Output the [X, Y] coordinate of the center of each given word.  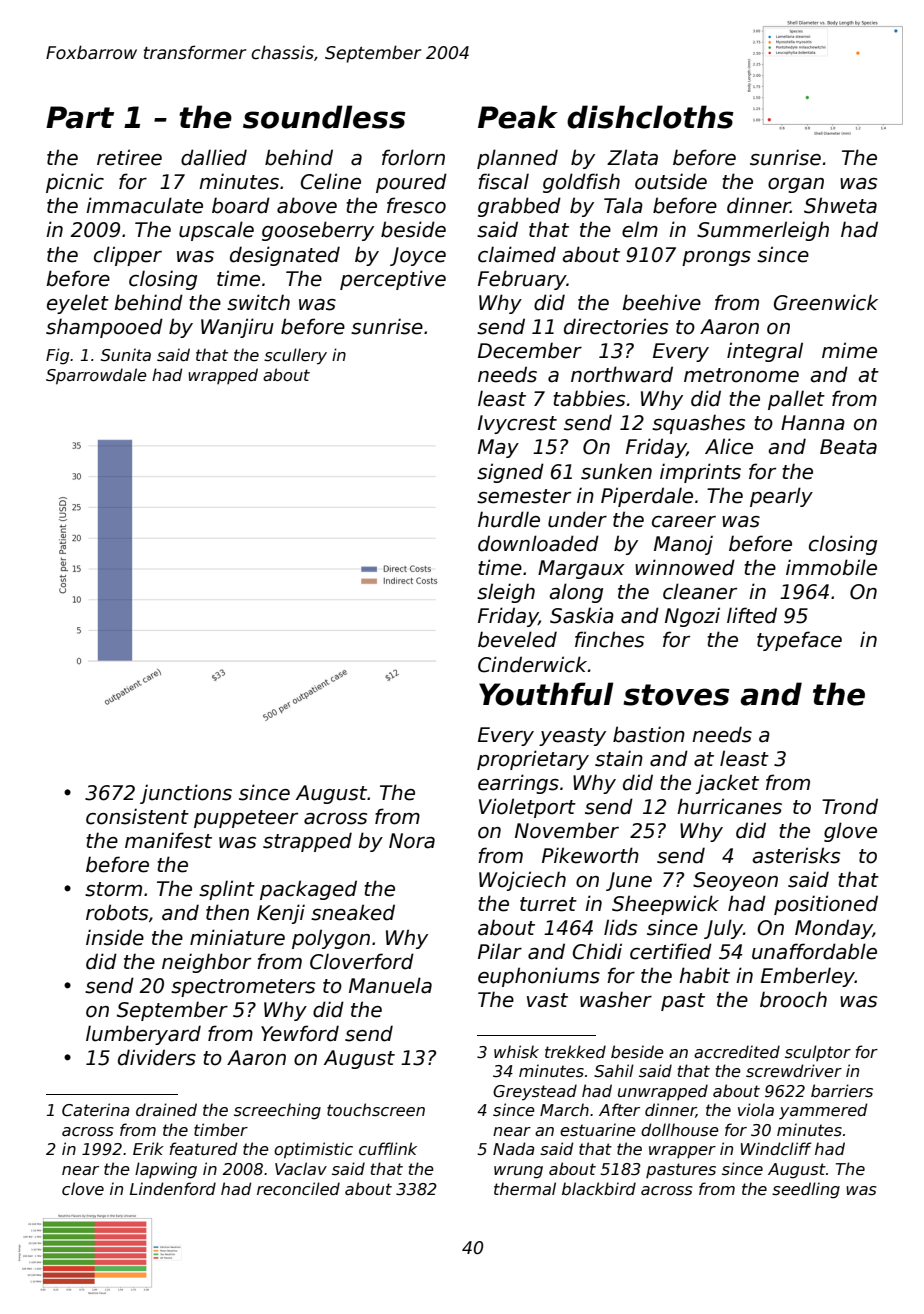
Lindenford [173, 1188]
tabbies [589, 398]
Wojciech [522, 881]
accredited [737, 1052]
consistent [137, 816]
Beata [848, 447]
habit [704, 975]
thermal [525, 1189]
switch [258, 302]
